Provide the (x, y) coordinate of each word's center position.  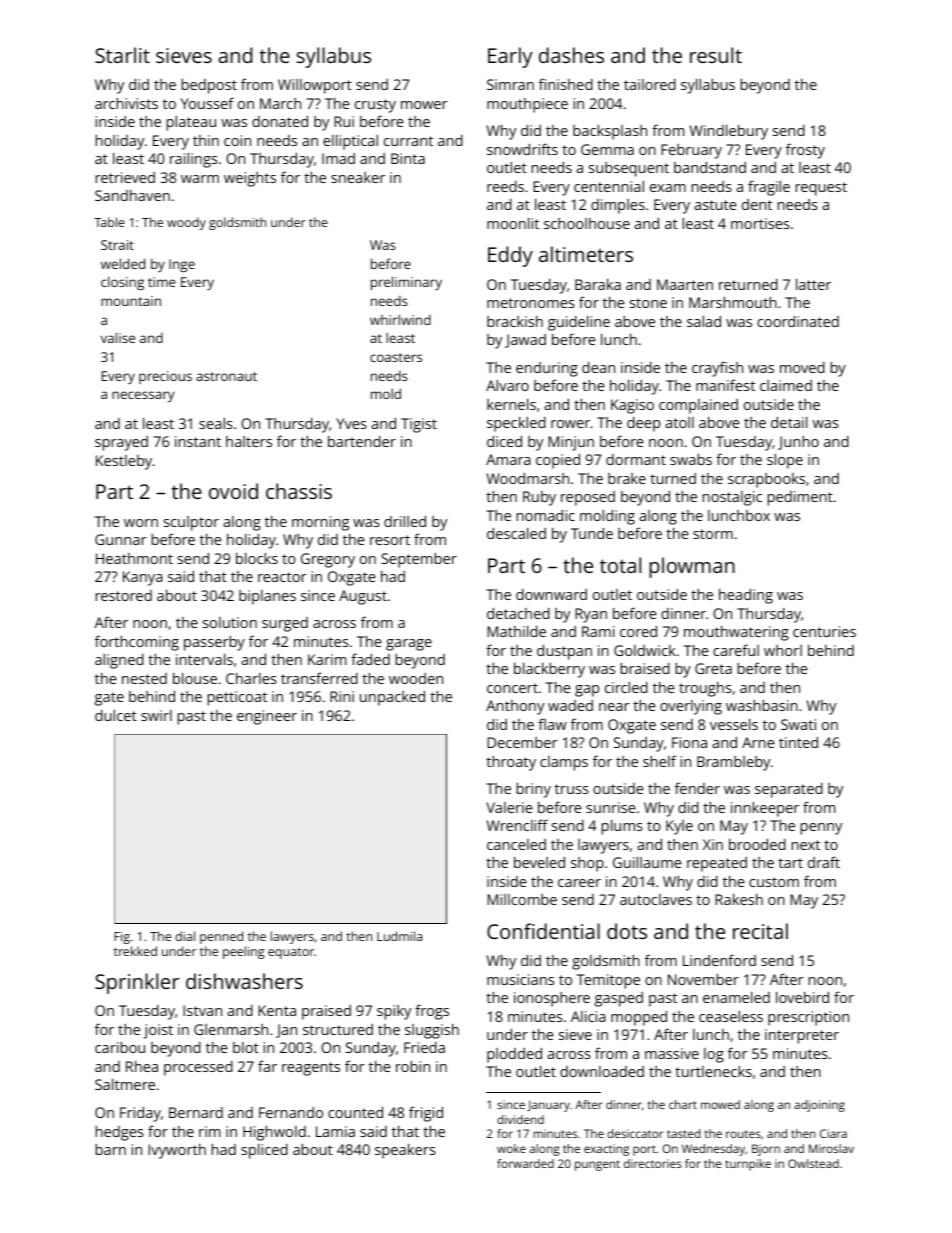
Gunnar (120, 539)
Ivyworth (177, 1151)
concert (512, 688)
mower (424, 105)
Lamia (335, 1131)
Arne (758, 742)
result (716, 55)
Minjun (571, 443)
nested (144, 678)
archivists (126, 103)
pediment (800, 498)
